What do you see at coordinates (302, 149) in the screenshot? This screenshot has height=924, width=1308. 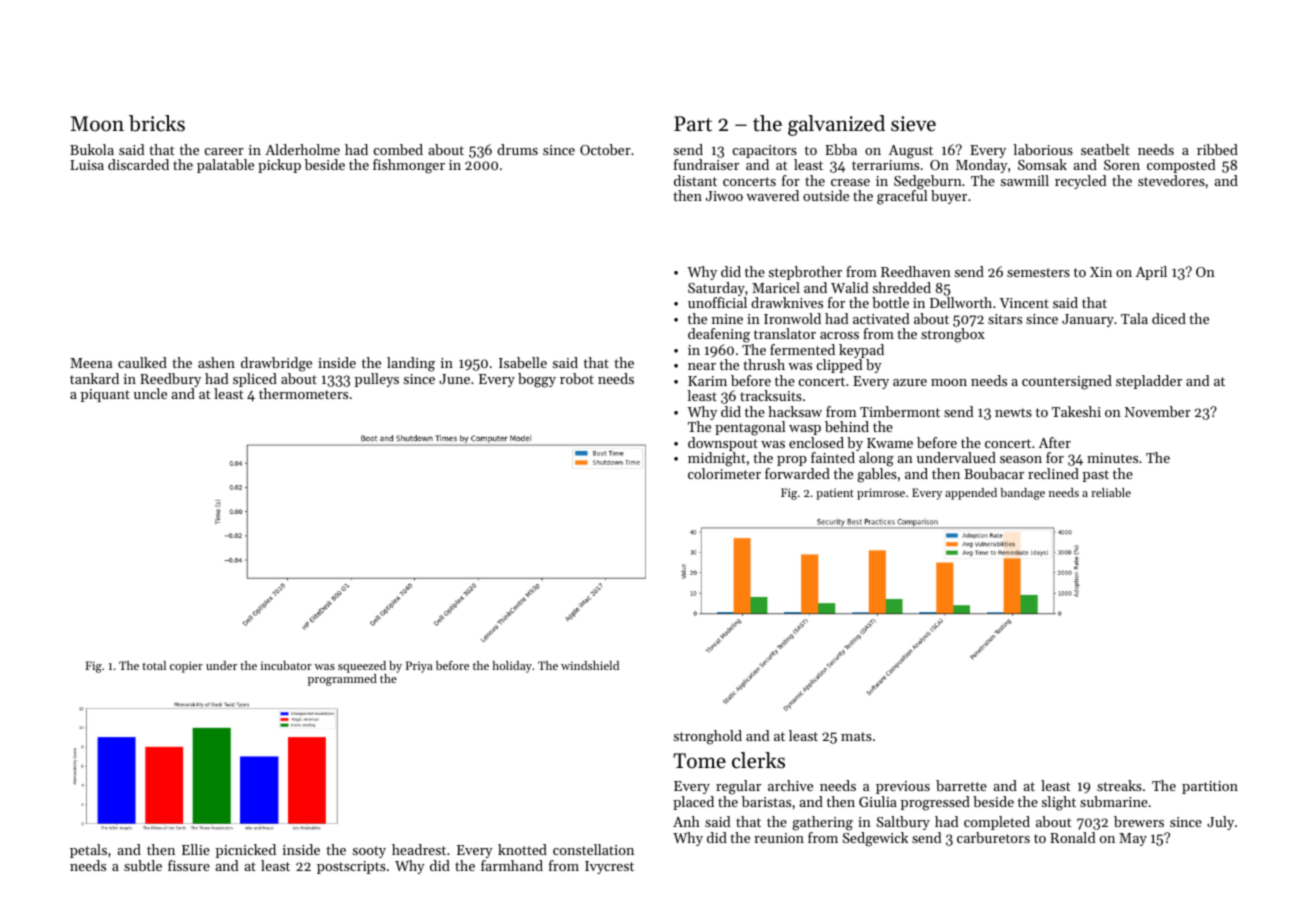 I see `Alderholme` at bounding box center [302, 149].
